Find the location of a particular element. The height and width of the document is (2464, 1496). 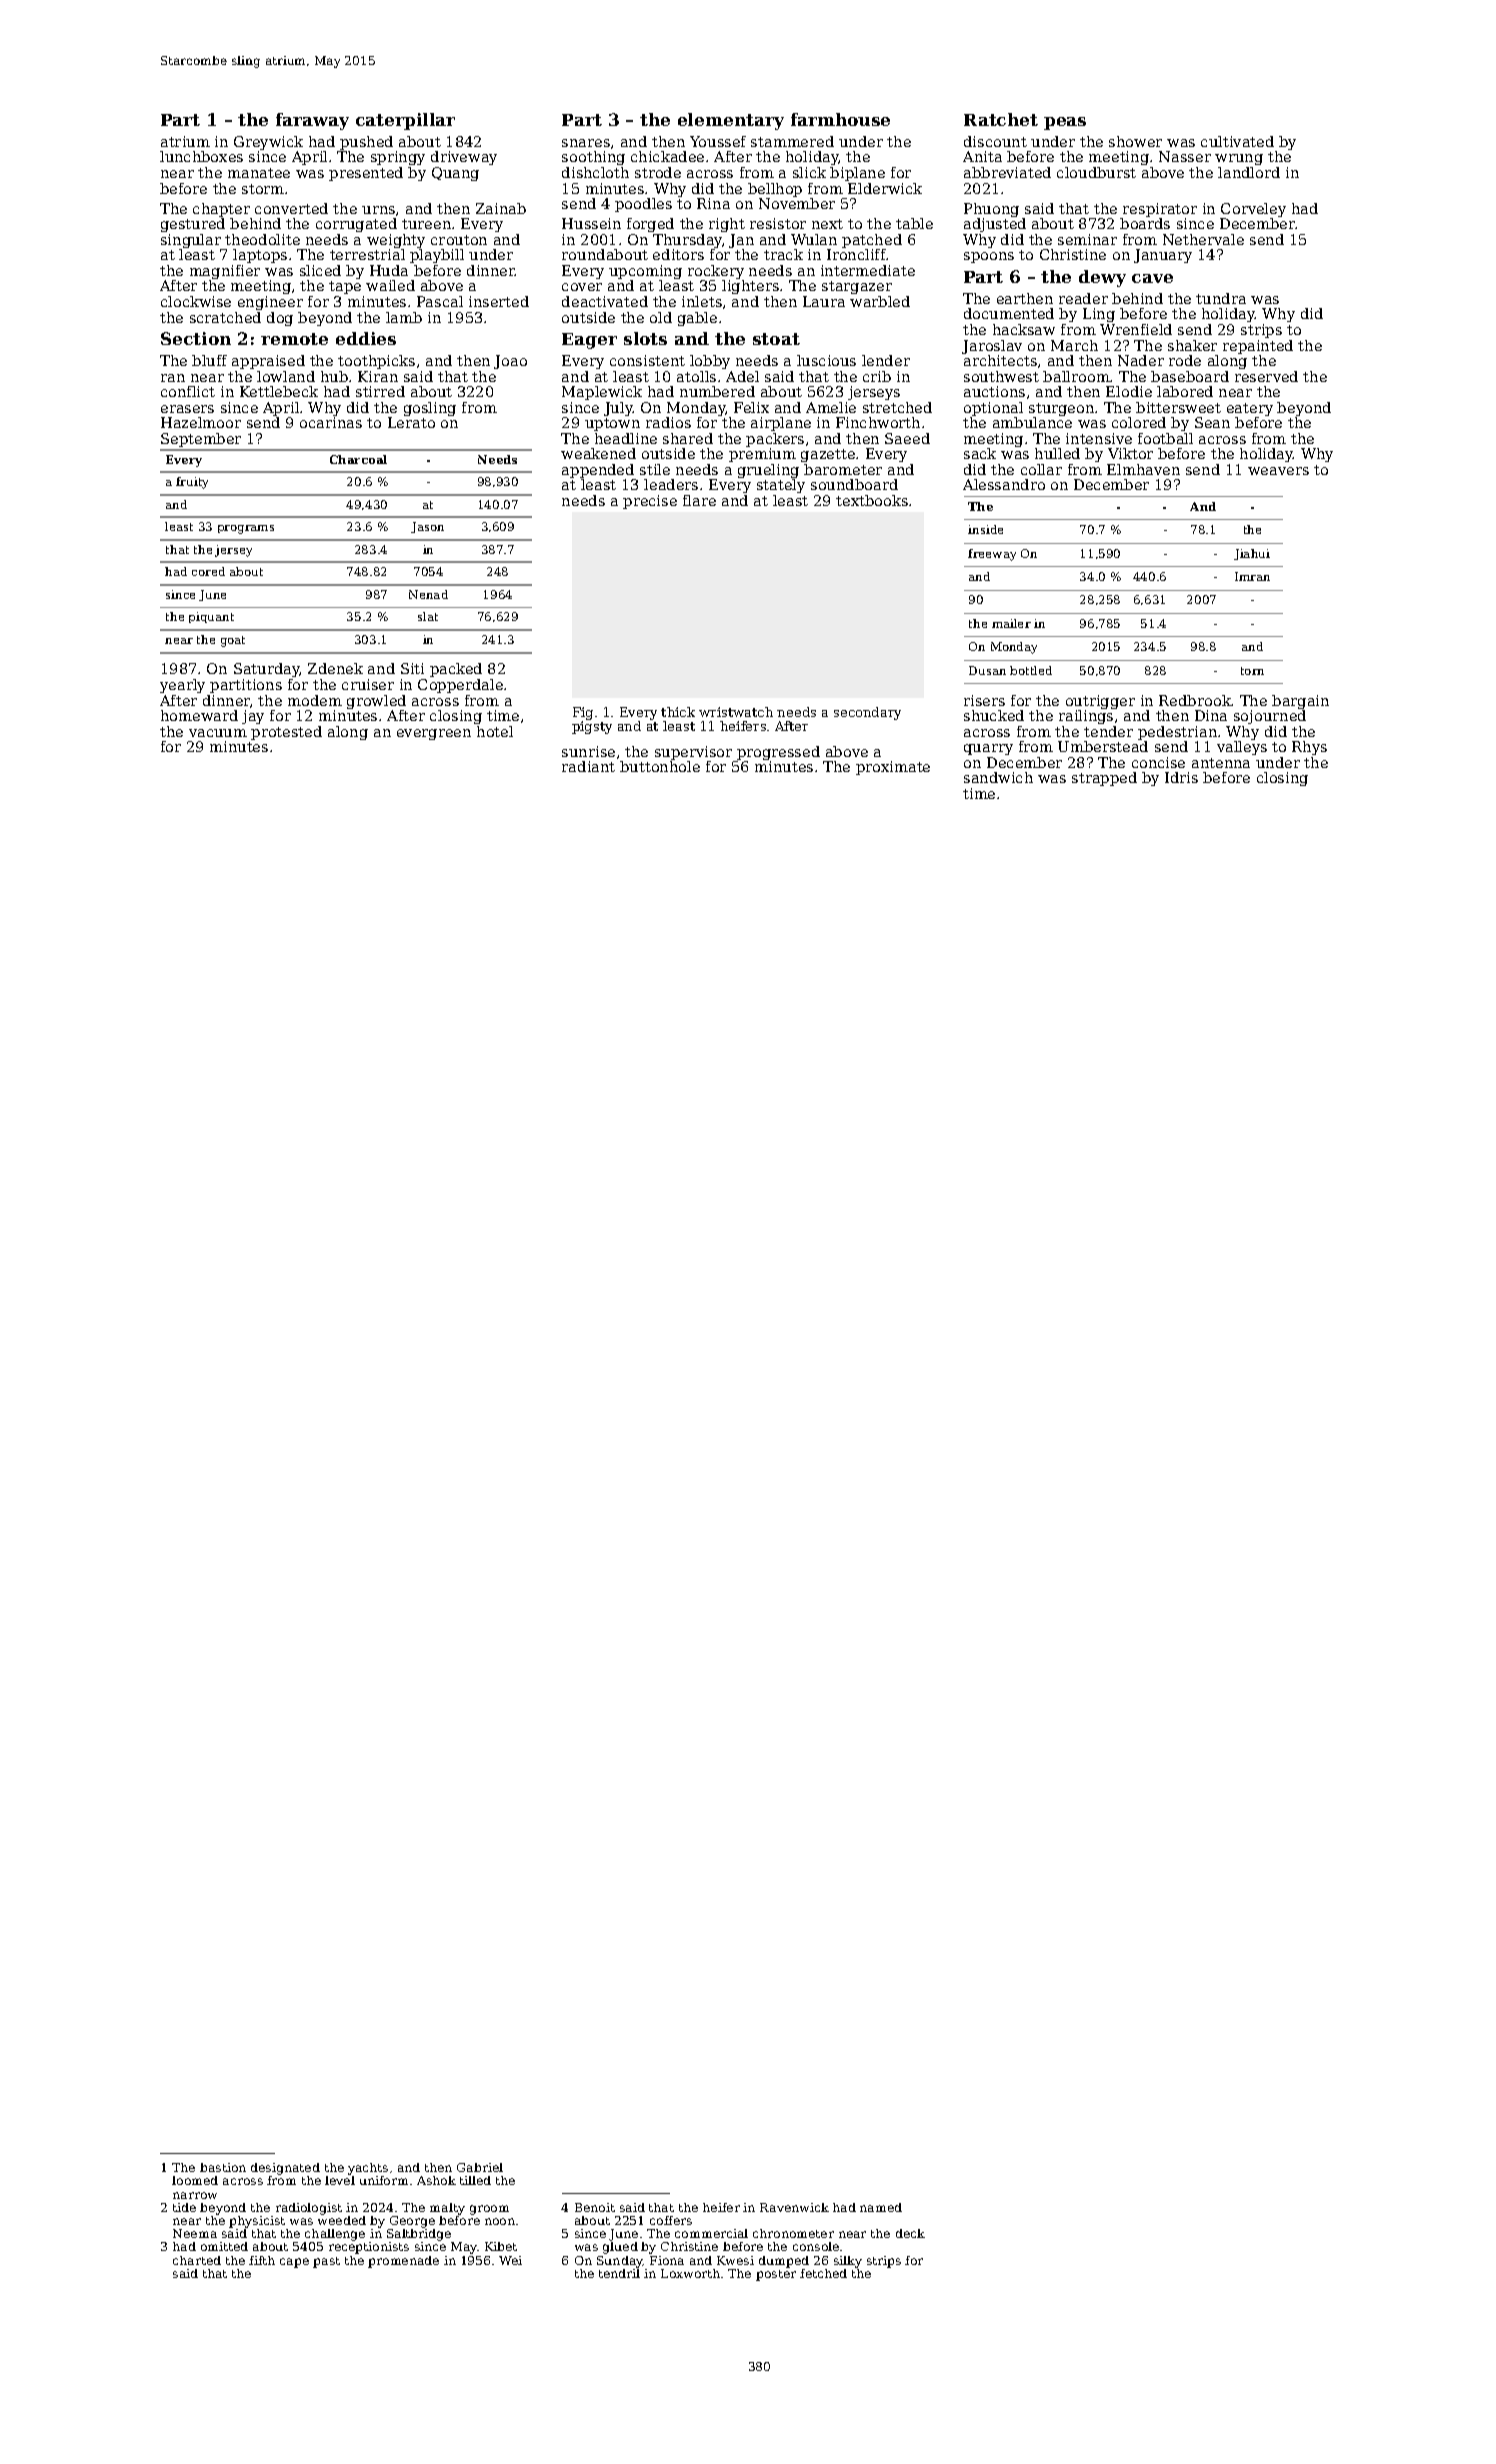

faraway is located at coordinates (312, 121).
